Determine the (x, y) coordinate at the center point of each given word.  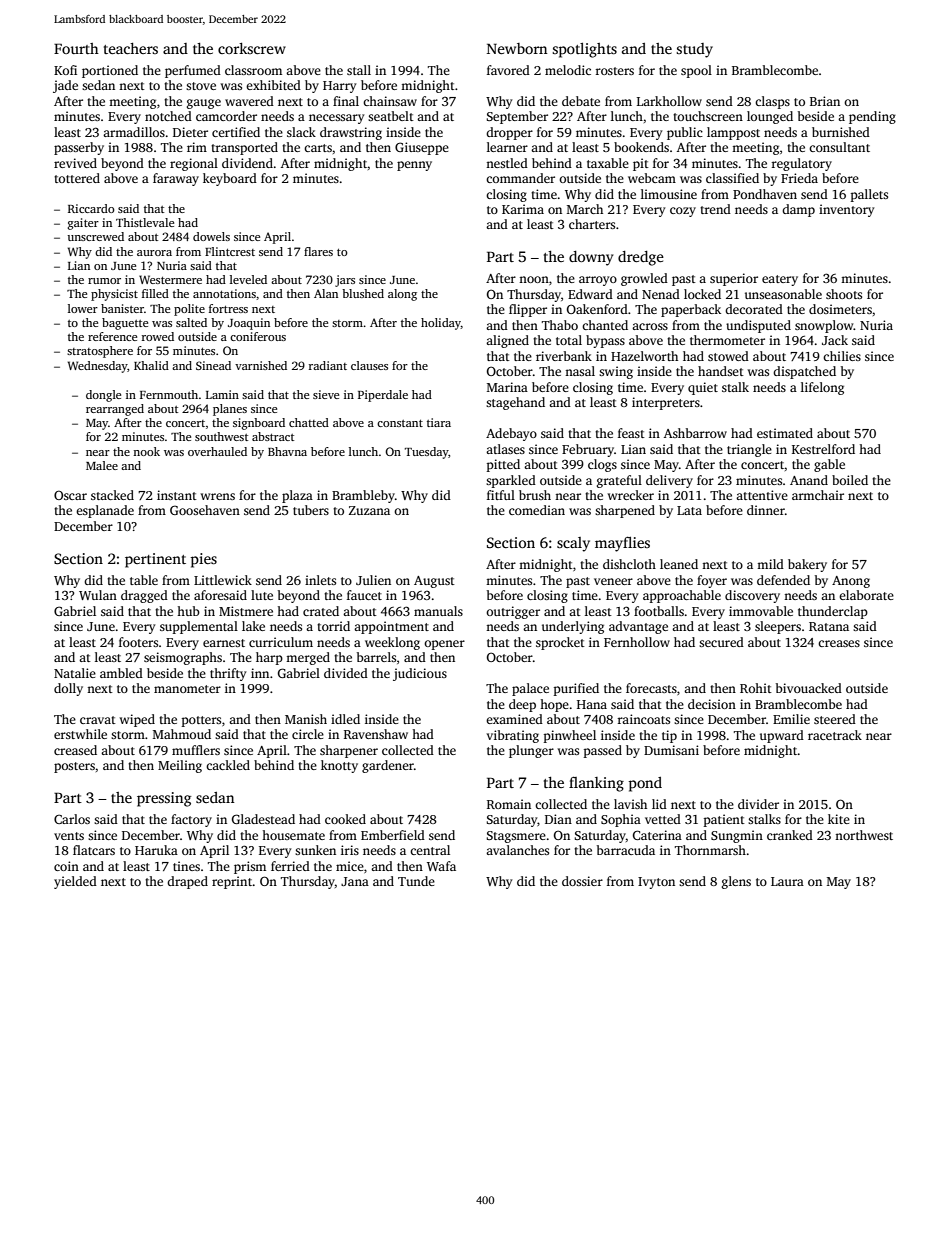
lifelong (822, 388)
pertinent (155, 560)
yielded (75, 882)
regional (194, 164)
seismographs (183, 658)
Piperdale (383, 396)
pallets (869, 195)
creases (839, 643)
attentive (762, 495)
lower (83, 308)
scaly (573, 544)
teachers (131, 48)
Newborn (517, 48)
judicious (420, 674)
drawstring (351, 133)
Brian (825, 101)
